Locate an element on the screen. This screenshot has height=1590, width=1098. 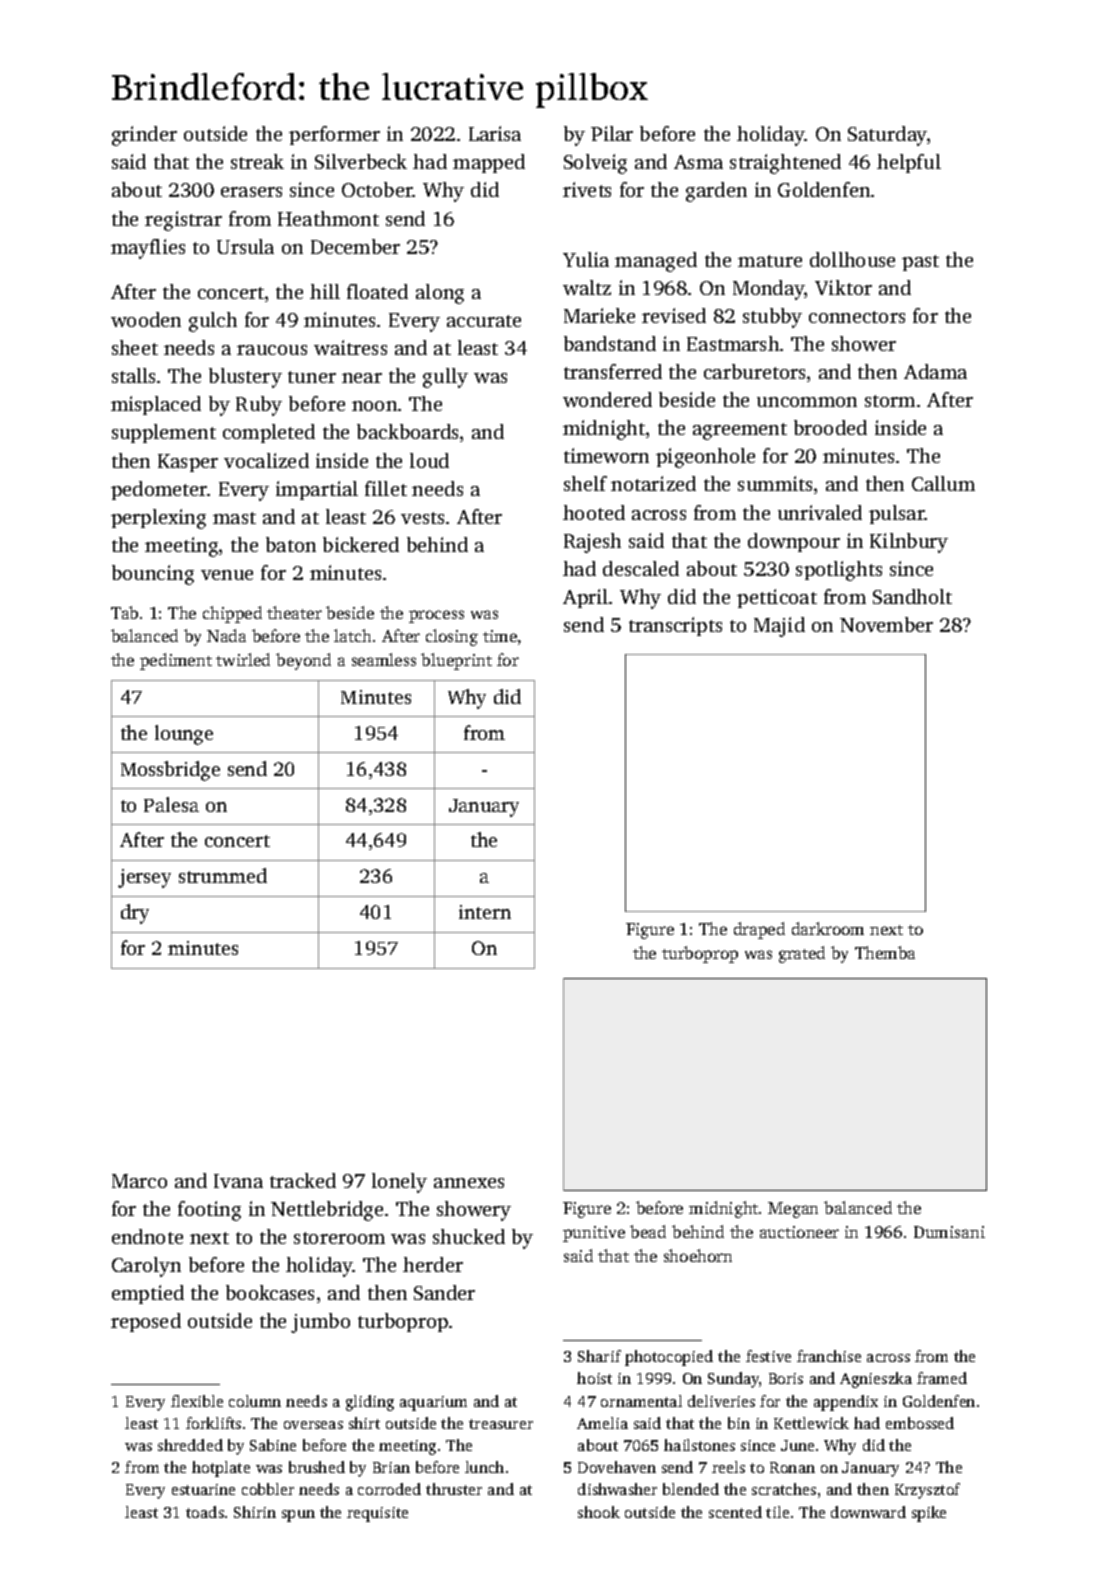
shook is located at coordinates (599, 1512).
